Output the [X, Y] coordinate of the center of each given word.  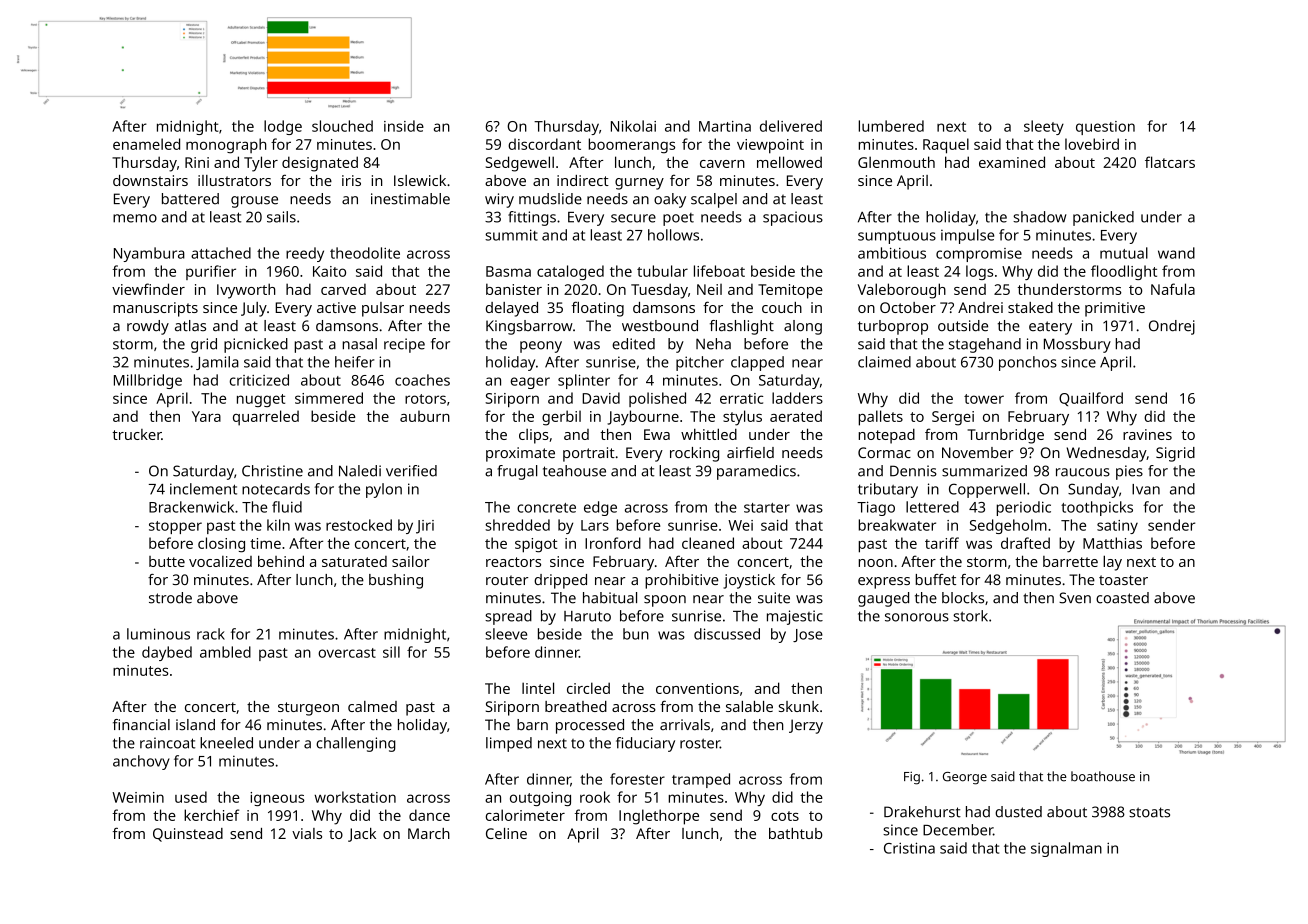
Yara [206, 416]
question [1105, 128]
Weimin [138, 797]
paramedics [756, 472]
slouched [342, 126]
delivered [791, 126]
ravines [1147, 434]
